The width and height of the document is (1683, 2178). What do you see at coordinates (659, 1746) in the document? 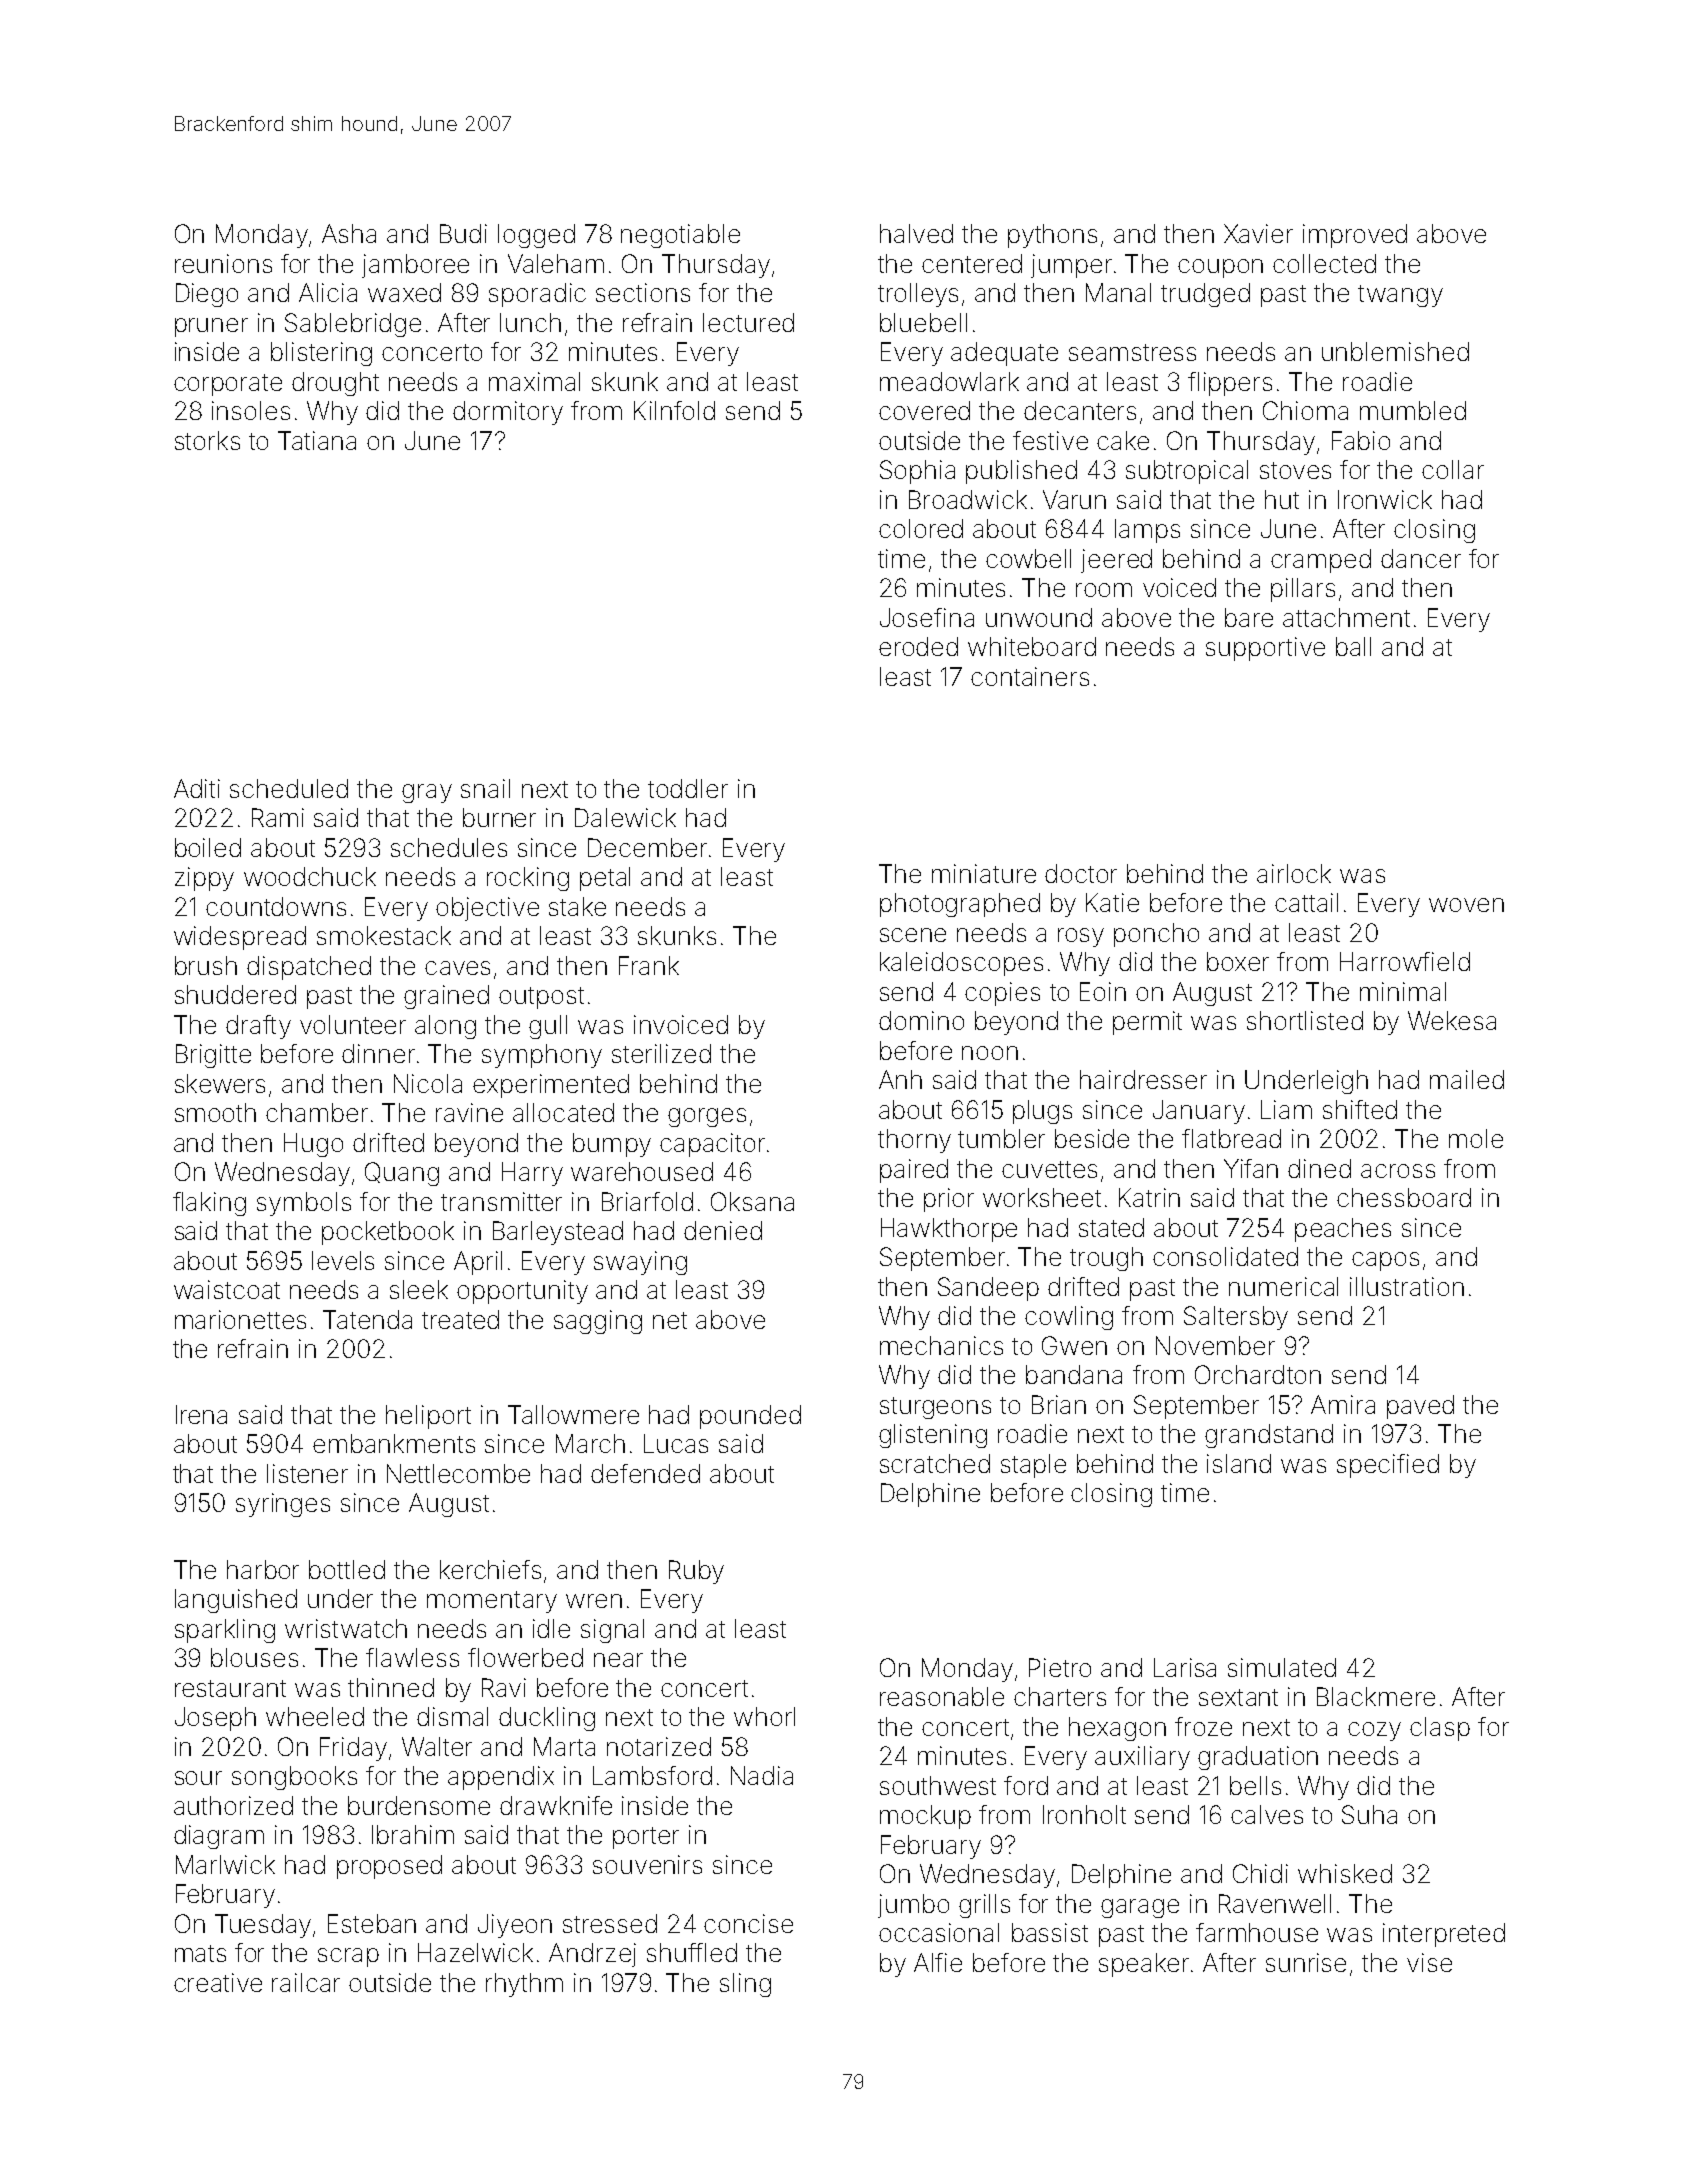
I see `notarized` at bounding box center [659, 1746].
